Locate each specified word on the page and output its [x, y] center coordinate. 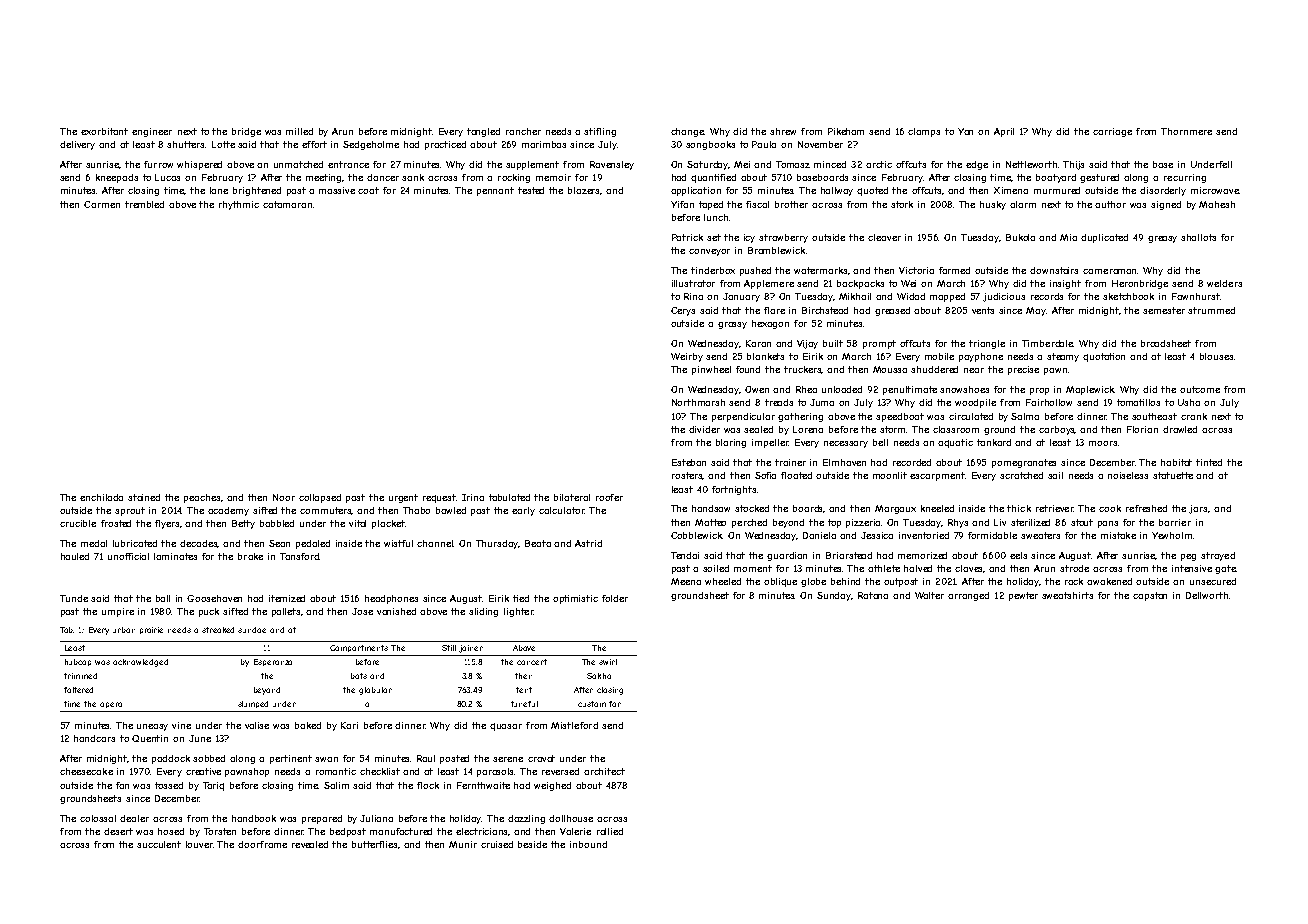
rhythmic [239, 205]
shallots [1198, 237]
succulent [159, 844]
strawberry [783, 238]
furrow [158, 164]
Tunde [74, 598]
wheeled [723, 581]
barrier [1175, 522]
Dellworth [1207, 595]
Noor [284, 497]
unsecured [1213, 581]
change [688, 132]
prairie [151, 630]
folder [615, 598]
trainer [790, 462]
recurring [1185, 178]
